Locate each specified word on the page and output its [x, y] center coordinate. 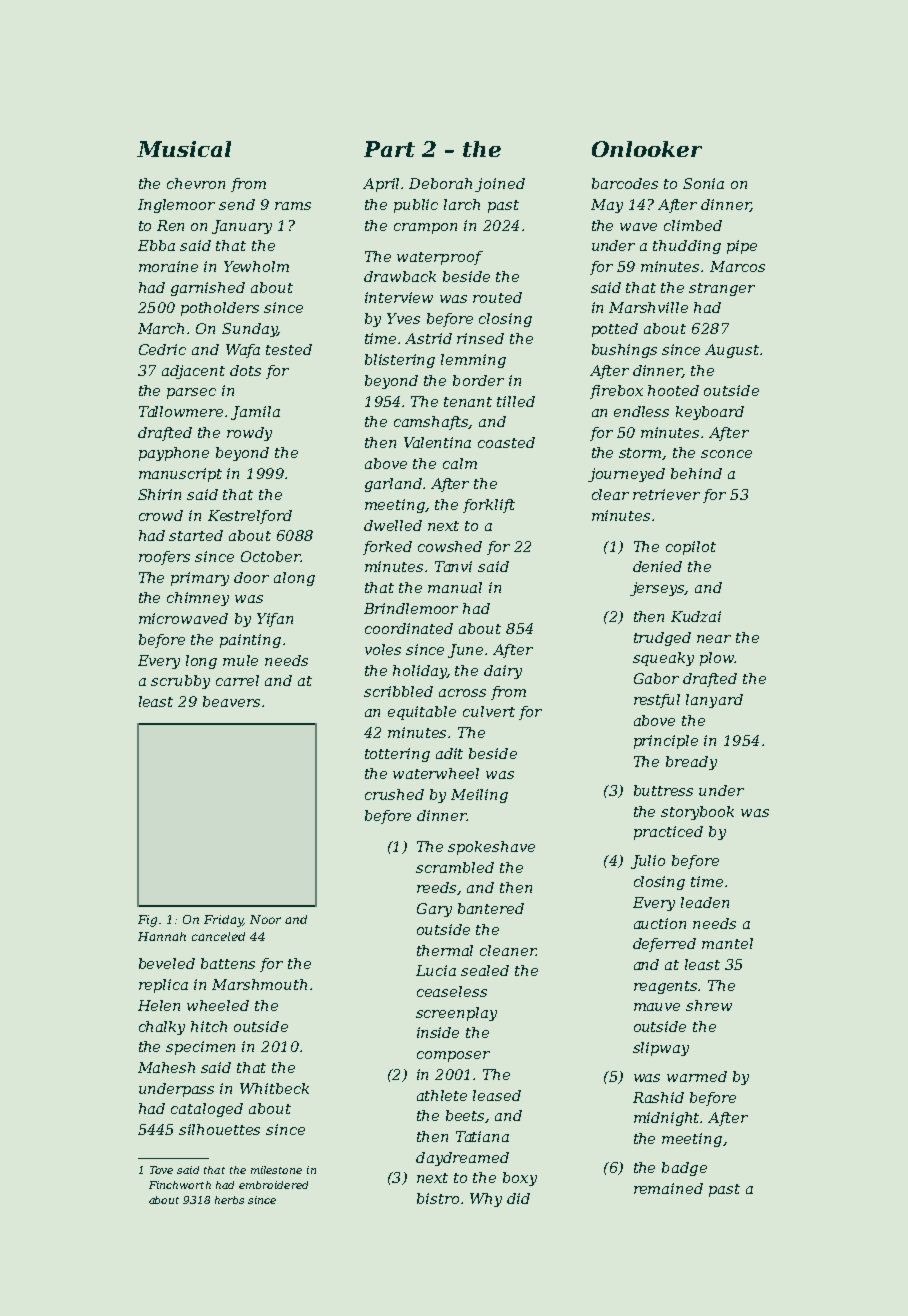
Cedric [162, 349]
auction [660, 923]
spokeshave [491, 848]
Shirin [159, 494]
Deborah [440, 183]
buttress [663, 790]
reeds [437, 888]
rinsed [480, 338]
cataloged [207, 1110]
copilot [691, 548]
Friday [223, 921]
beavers [231, 701]
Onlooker [647, 149]
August [732, 351]
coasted [506, 442]
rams [293, 206]
